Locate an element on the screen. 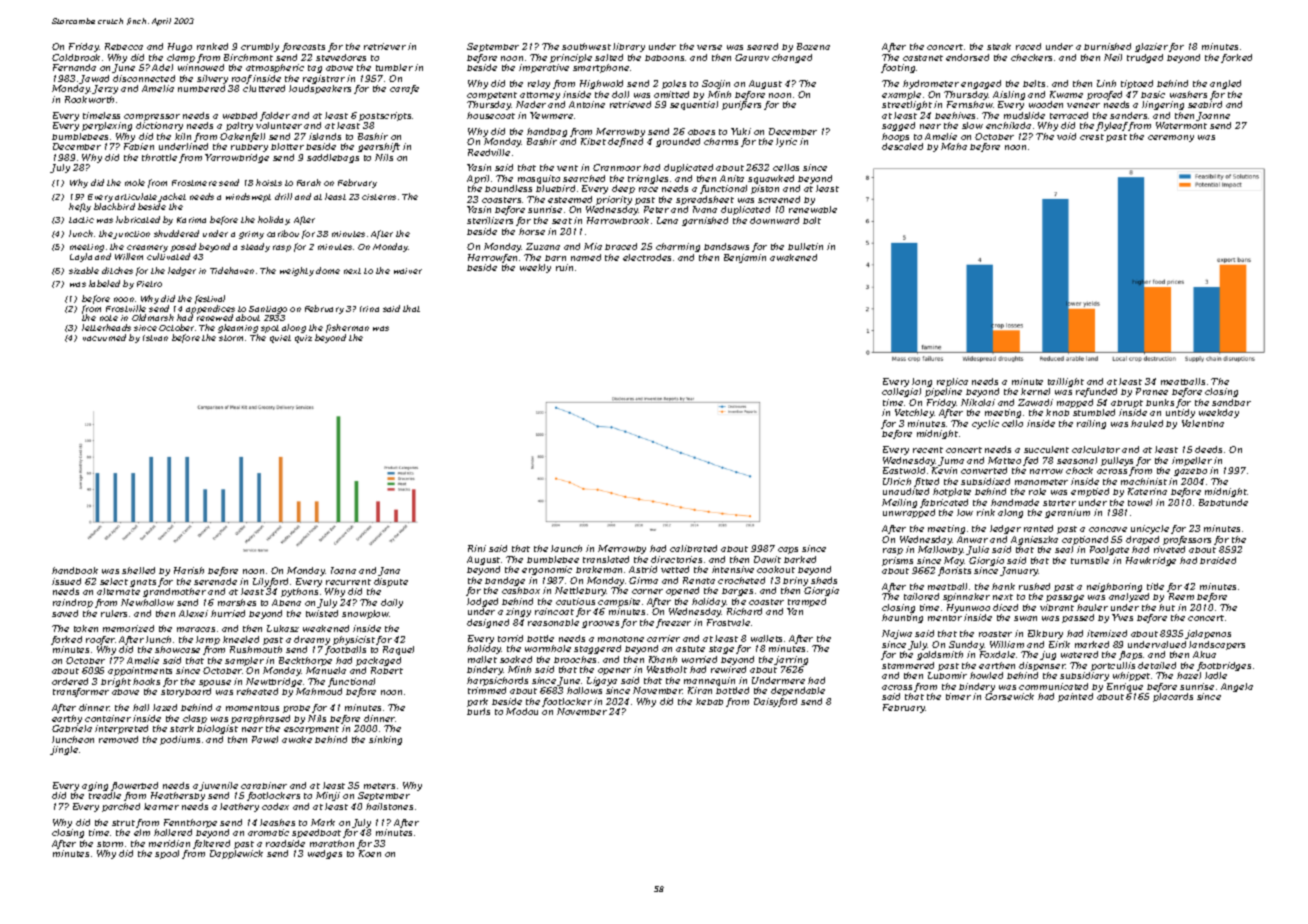 Image resolution: width=1308 pixels, height=924 pixels. deeds is located at coordinates (1208, 449).
